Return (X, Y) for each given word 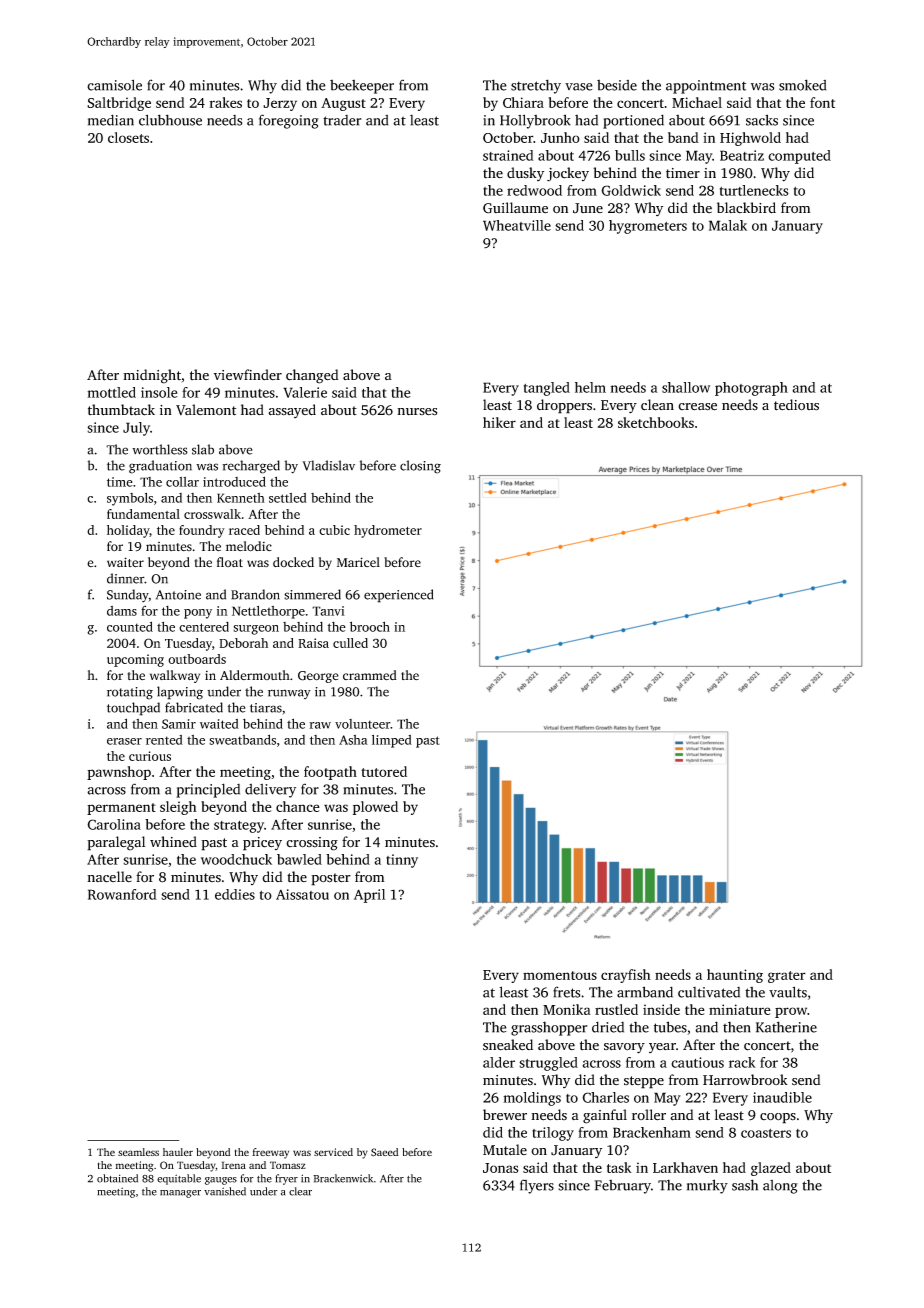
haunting (735, 976)
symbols (130, 499)
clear (300, 1191)
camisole (114, 85)
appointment (706, 87)
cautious (697, 1062)
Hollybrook (535, 121)
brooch (370, 626)
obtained (117, 1178)
